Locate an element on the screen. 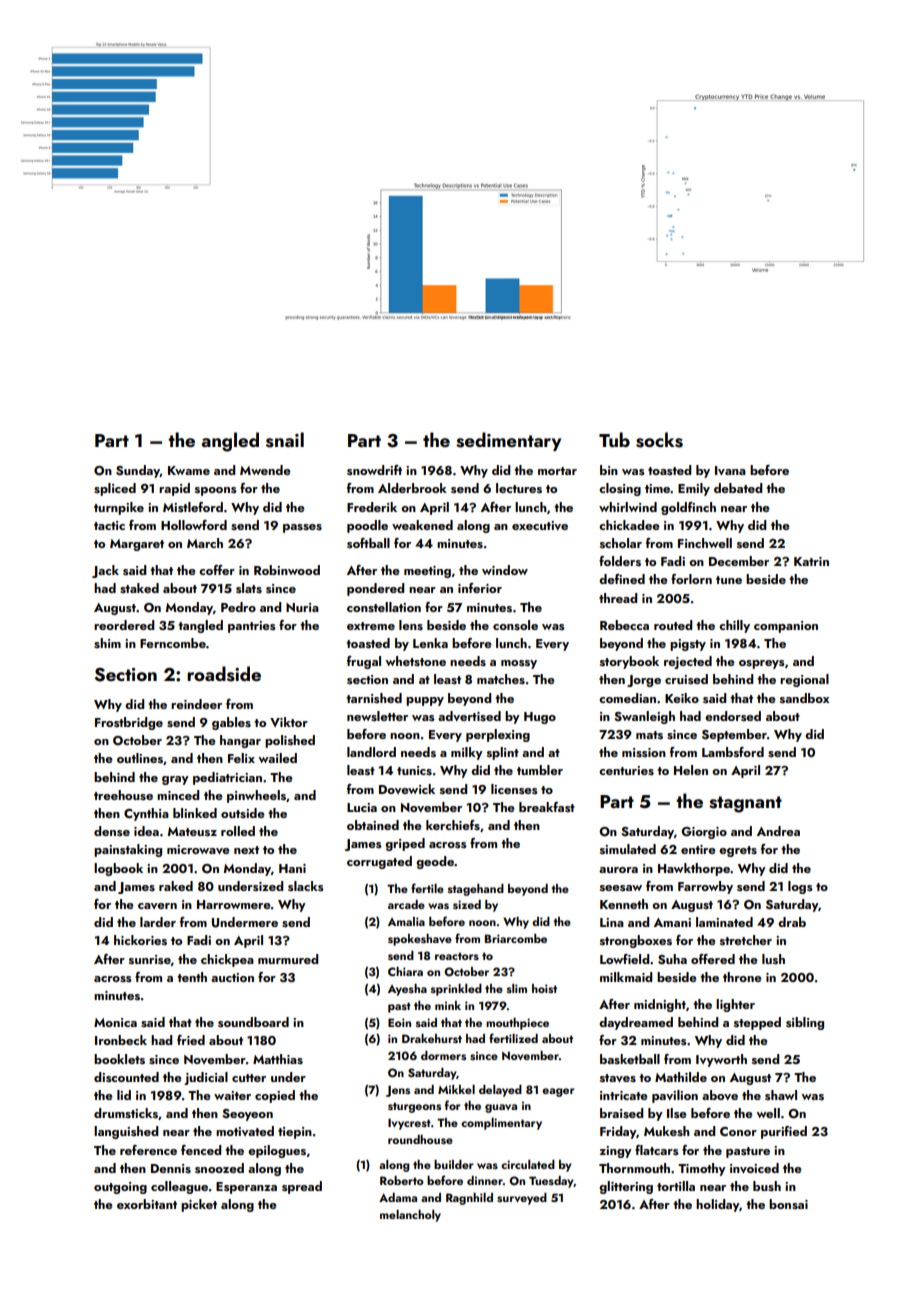  fenced is located at coordinates (201, 1150).
